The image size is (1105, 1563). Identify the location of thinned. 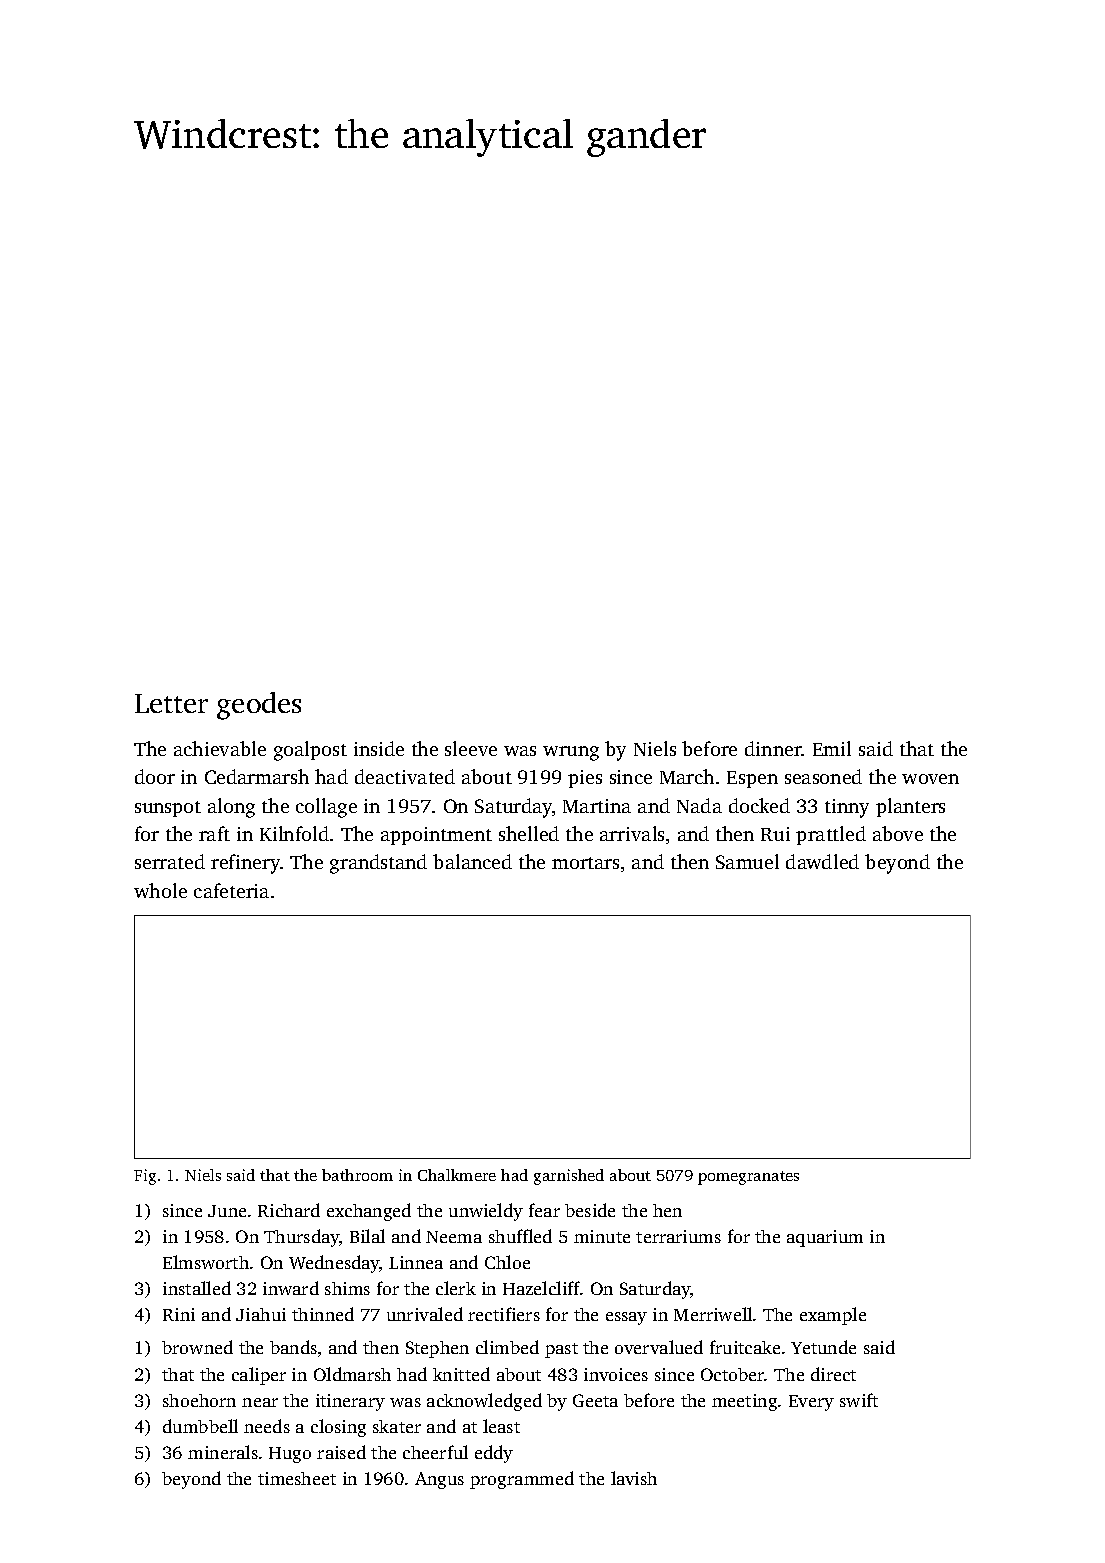
(323, 1314).
